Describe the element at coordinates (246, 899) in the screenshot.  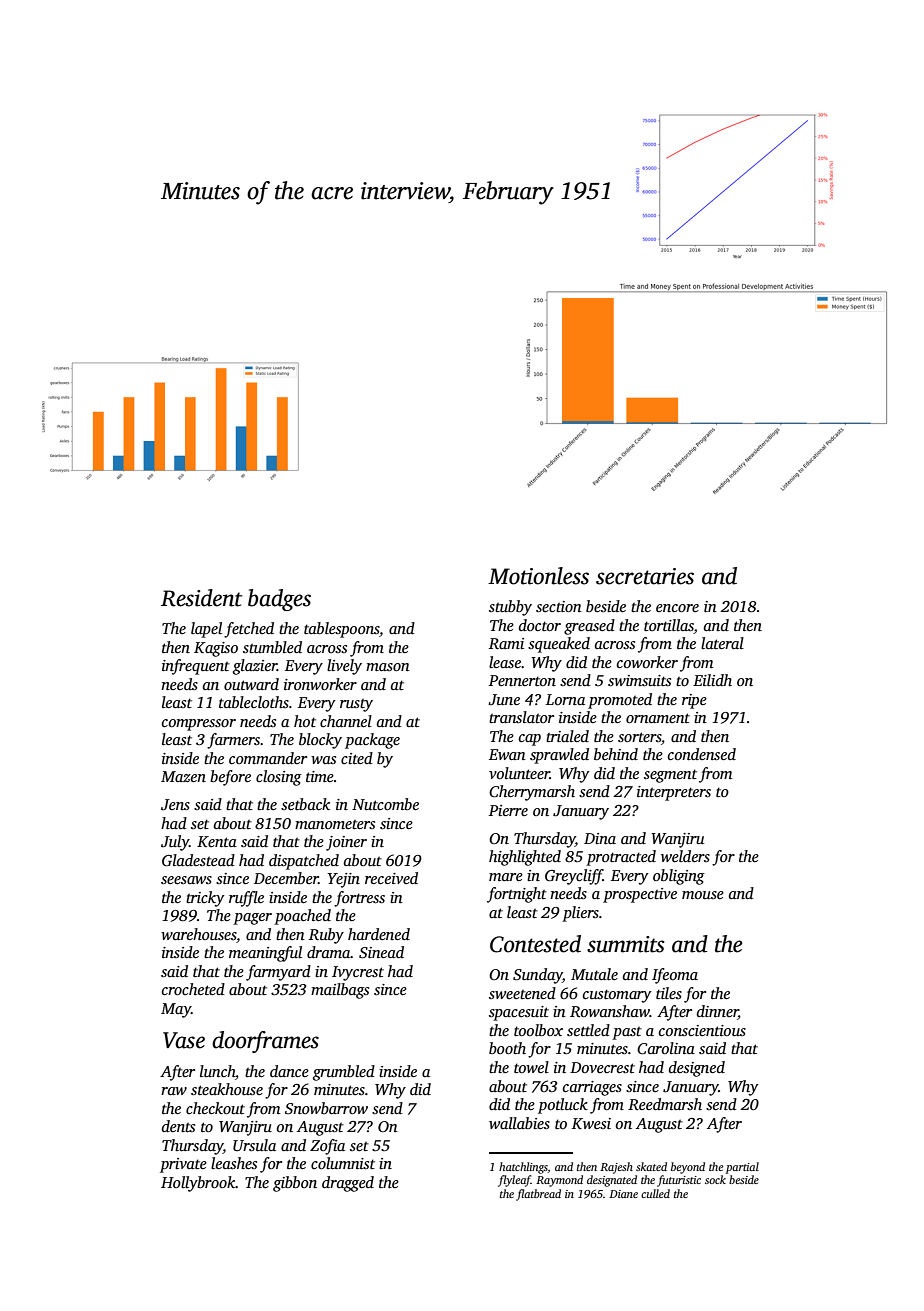
I see `ruffle` at that location.
